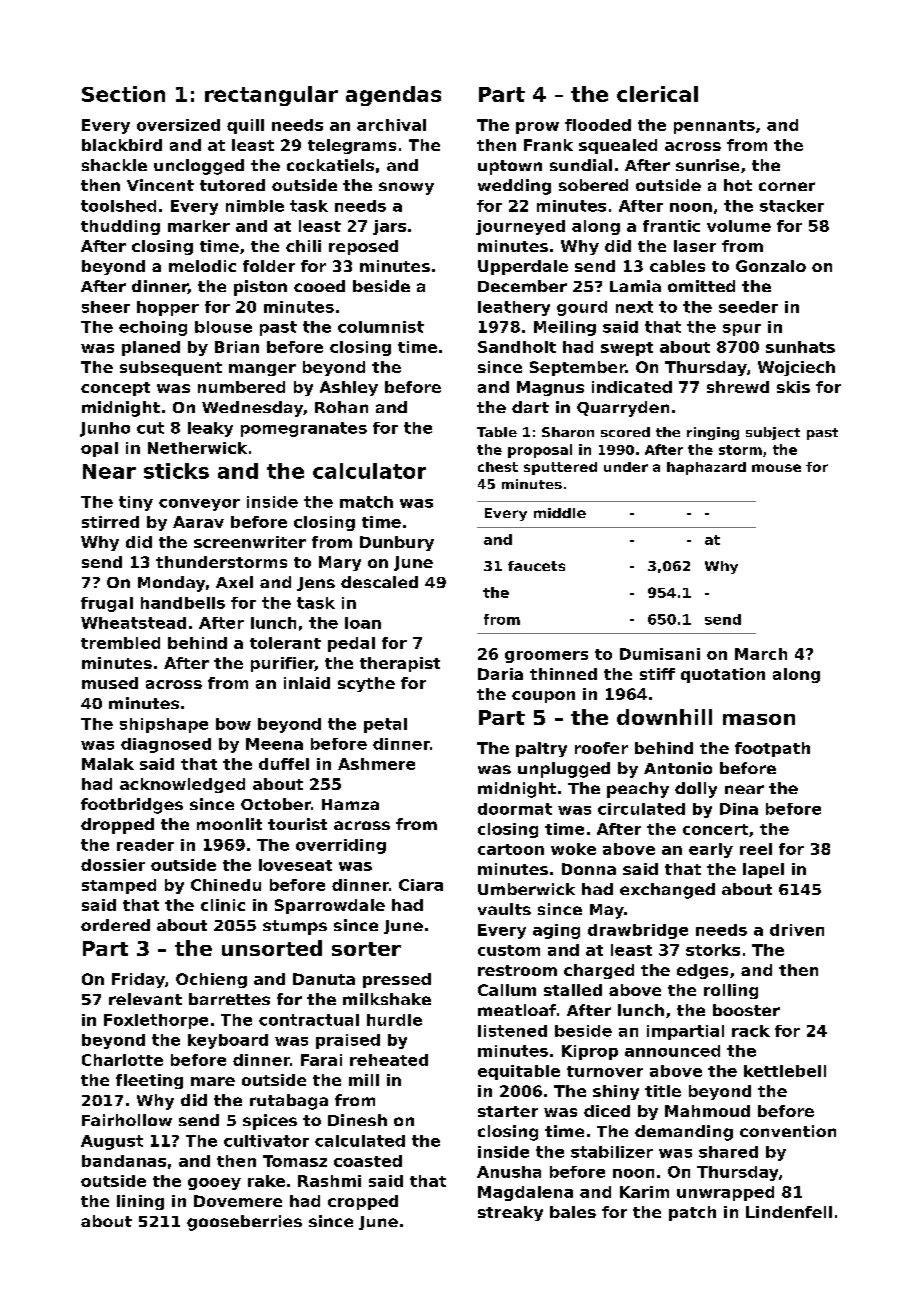 The image size is (924, 1314). I want to click on patch, so click(692, 1213).
